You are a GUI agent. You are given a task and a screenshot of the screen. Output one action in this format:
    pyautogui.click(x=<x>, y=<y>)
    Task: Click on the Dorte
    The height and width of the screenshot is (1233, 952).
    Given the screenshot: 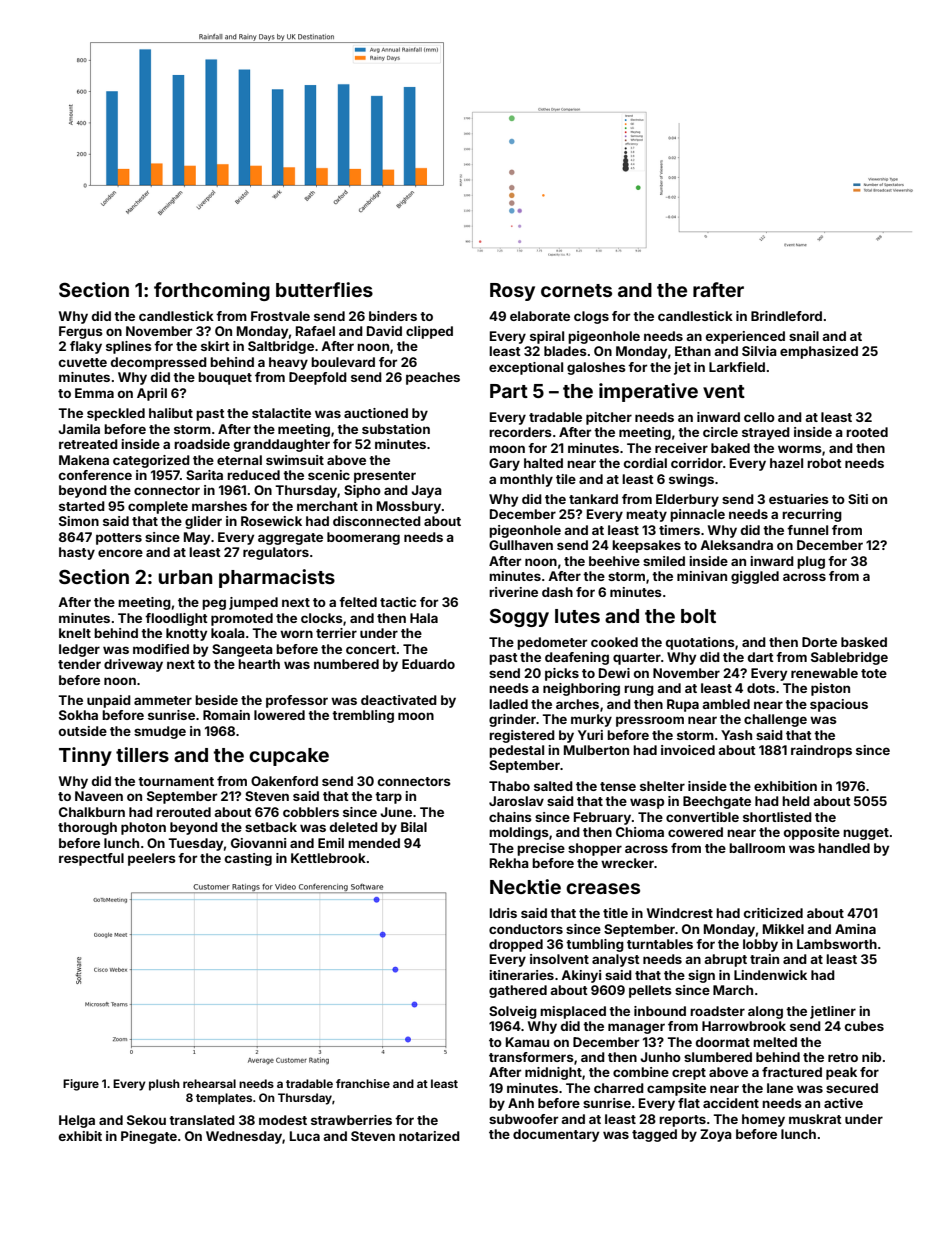 What is the action you would take?
    pyautogui.click(x=819, y=642)
